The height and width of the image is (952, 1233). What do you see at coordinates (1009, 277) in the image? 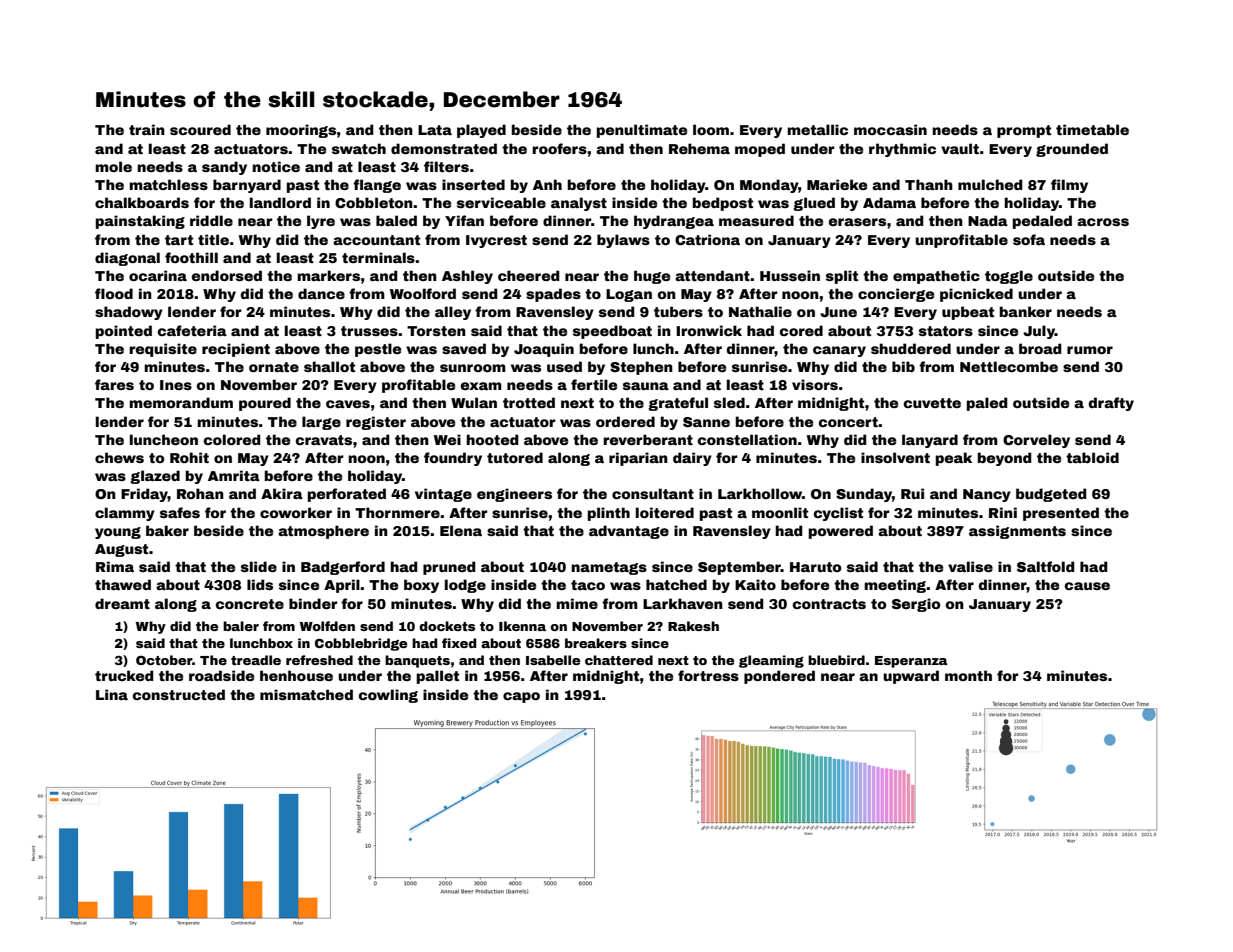
I see `toggle` at bounding box center [1009, 277].
